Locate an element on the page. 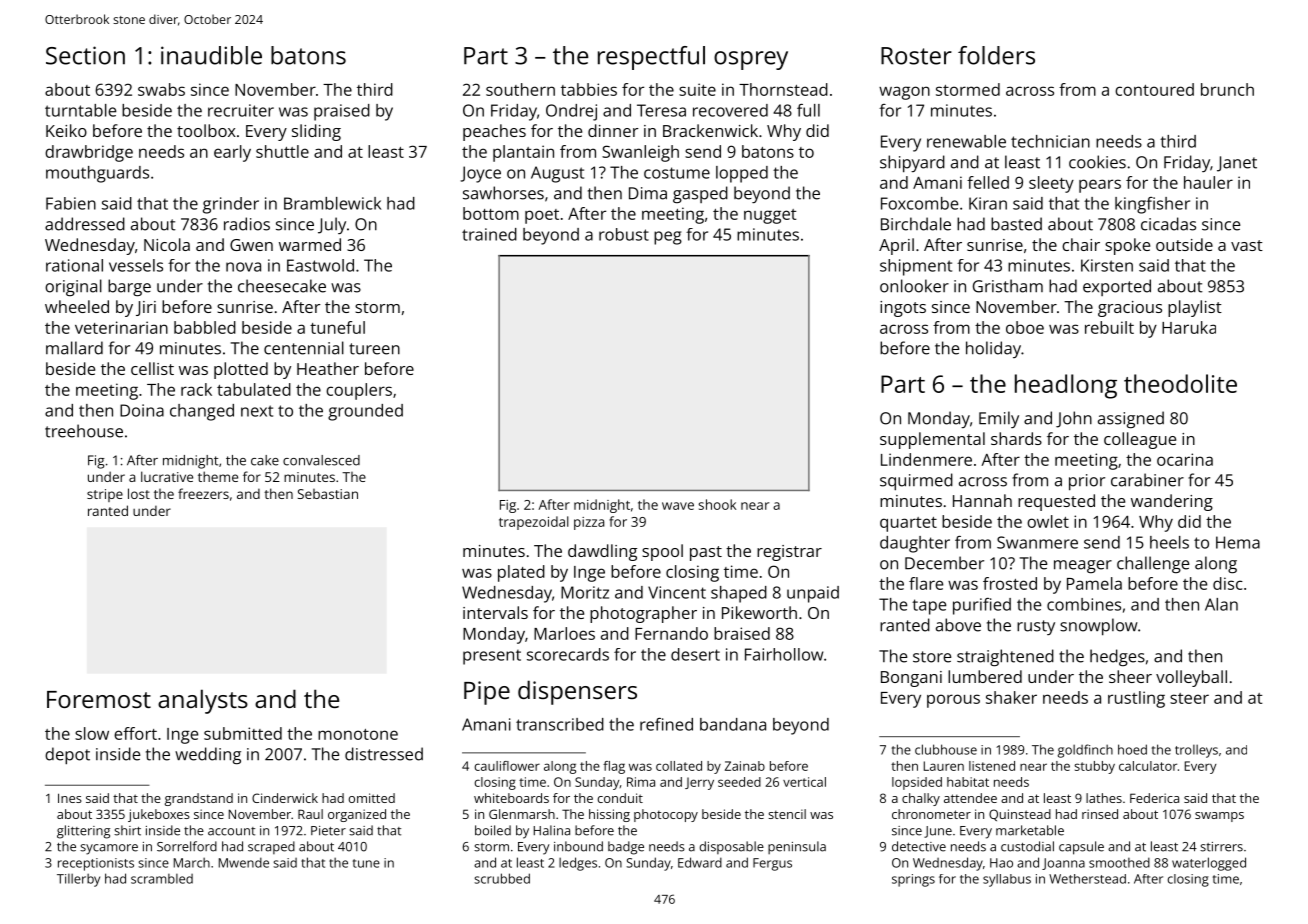 The image size is (1308, 924). hauler is located at coordinates (1208, 182).
